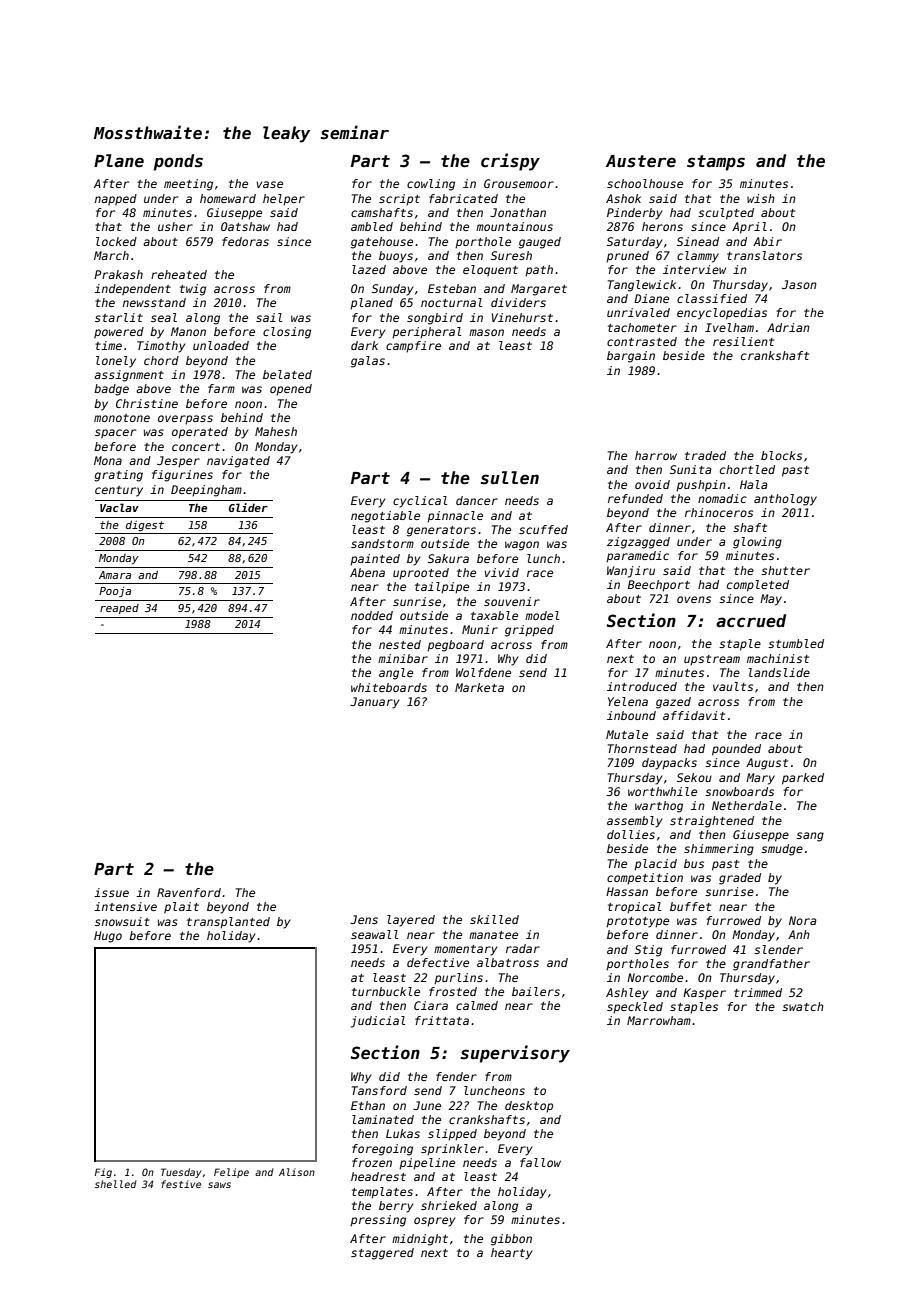 The width and height of the page is (924, 1308). What do you see at coordinates (189, 892) in the page?
I see `Ravenford` at bounding box center [189, 892].
